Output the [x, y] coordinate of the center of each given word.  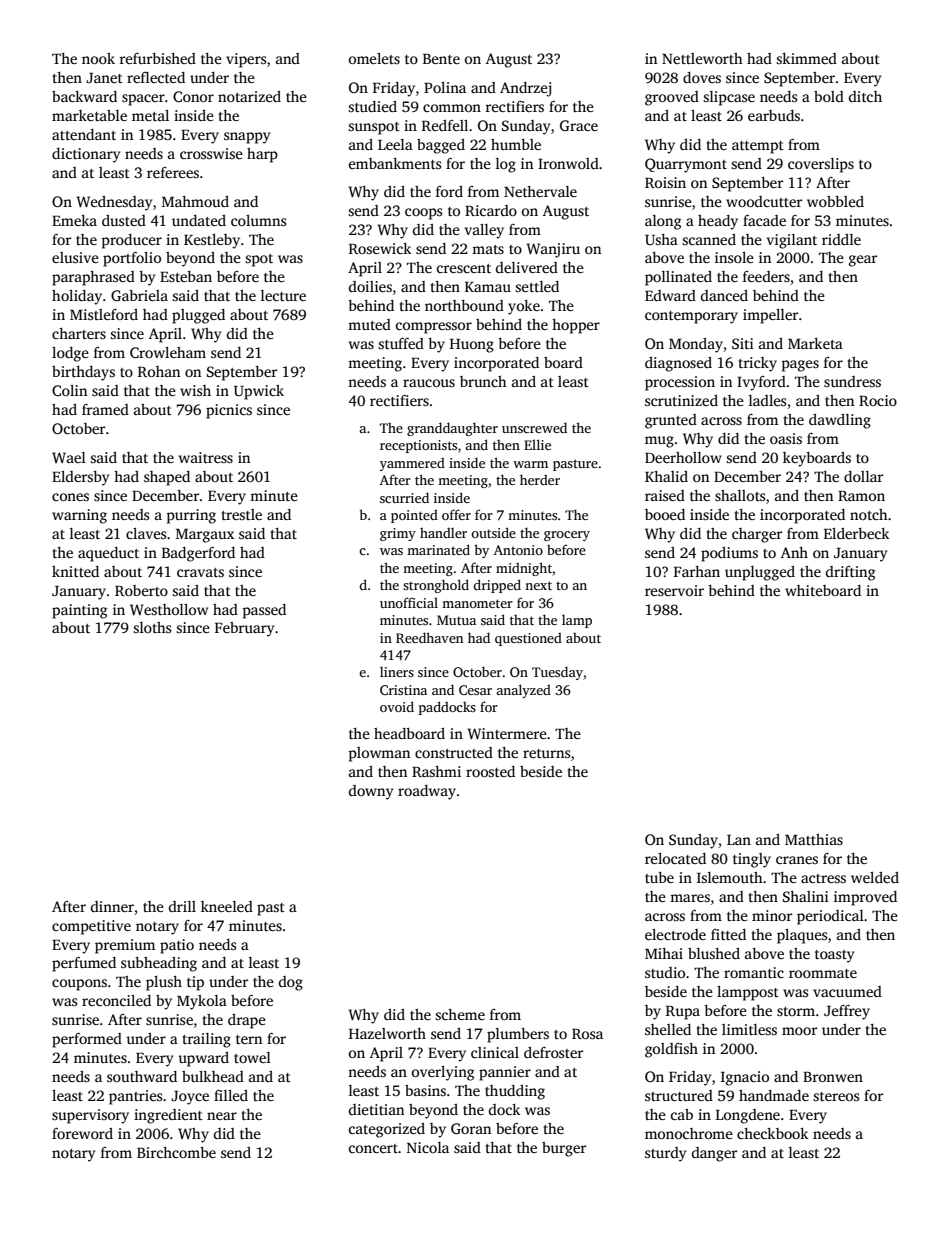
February [244, 629]
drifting [850, 573]
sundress [852, 381]
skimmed [806, 58]
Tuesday [557, 673]
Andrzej [525, 89]
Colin [69, 390]
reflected [156, 77]
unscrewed [534, 427]
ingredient [168, 1116]
